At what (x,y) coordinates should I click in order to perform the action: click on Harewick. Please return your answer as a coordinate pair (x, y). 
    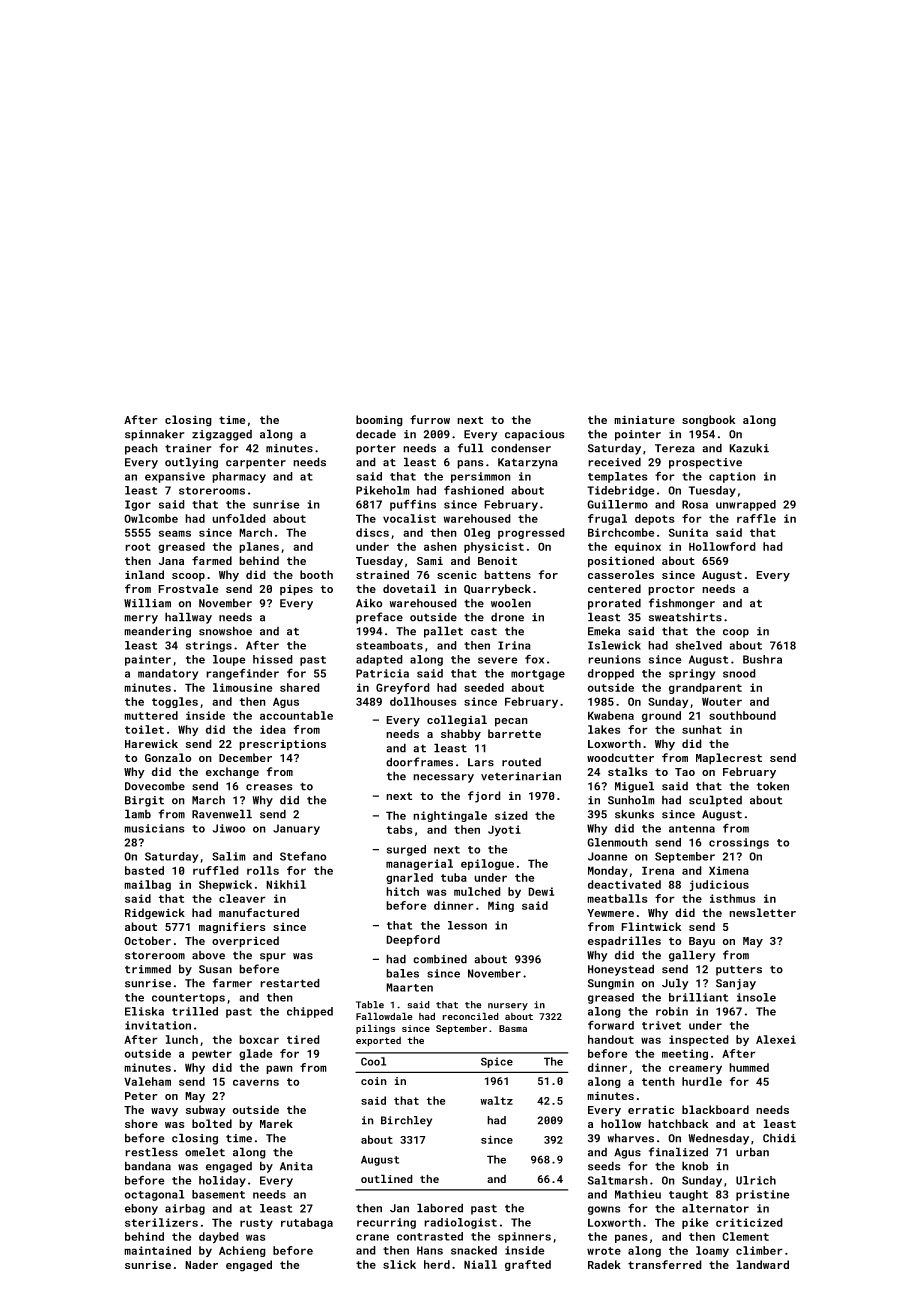
    Looking at the image, I should click on (151, 743).
